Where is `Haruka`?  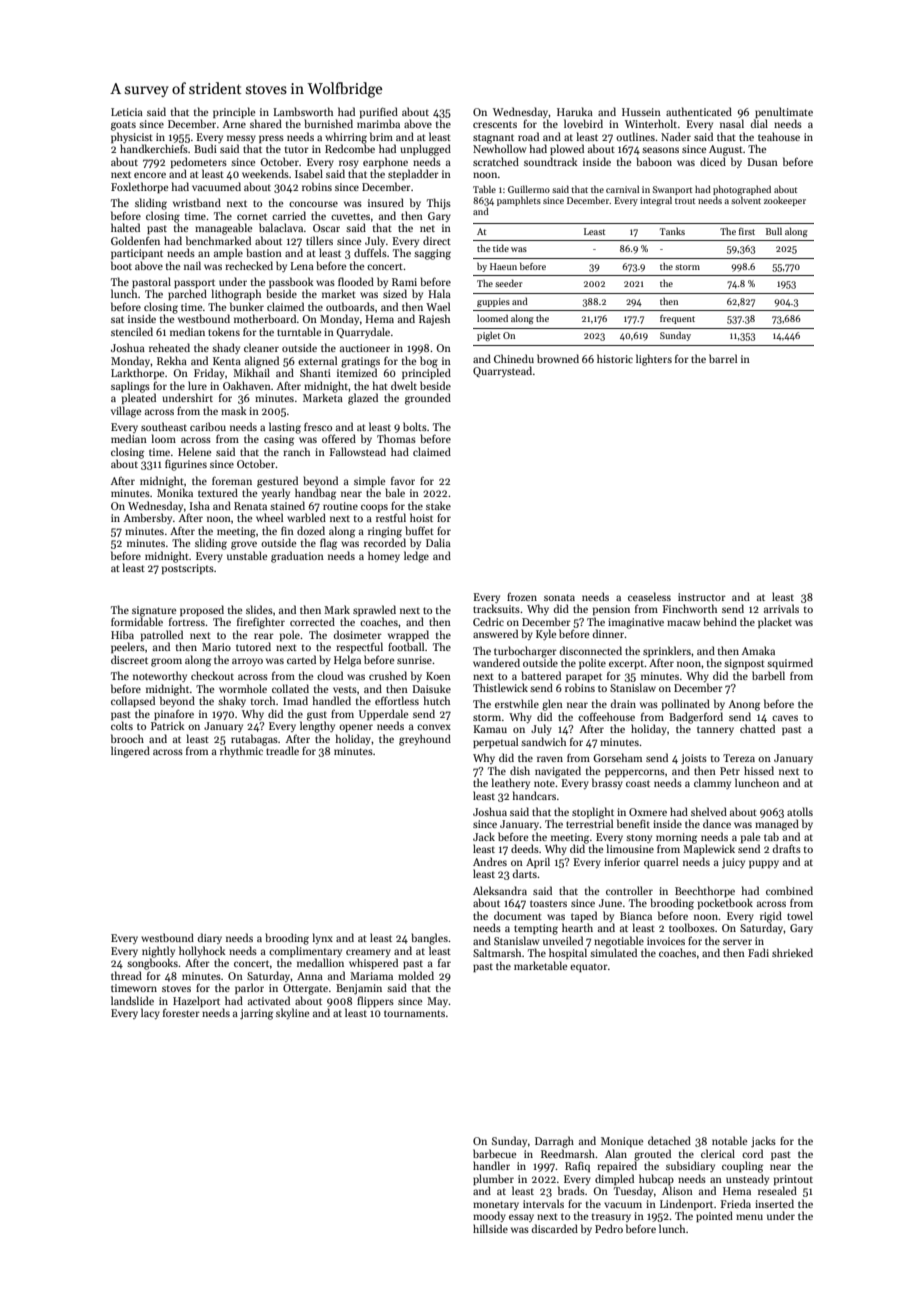 Haruka is located at coordinates (575, 111).
